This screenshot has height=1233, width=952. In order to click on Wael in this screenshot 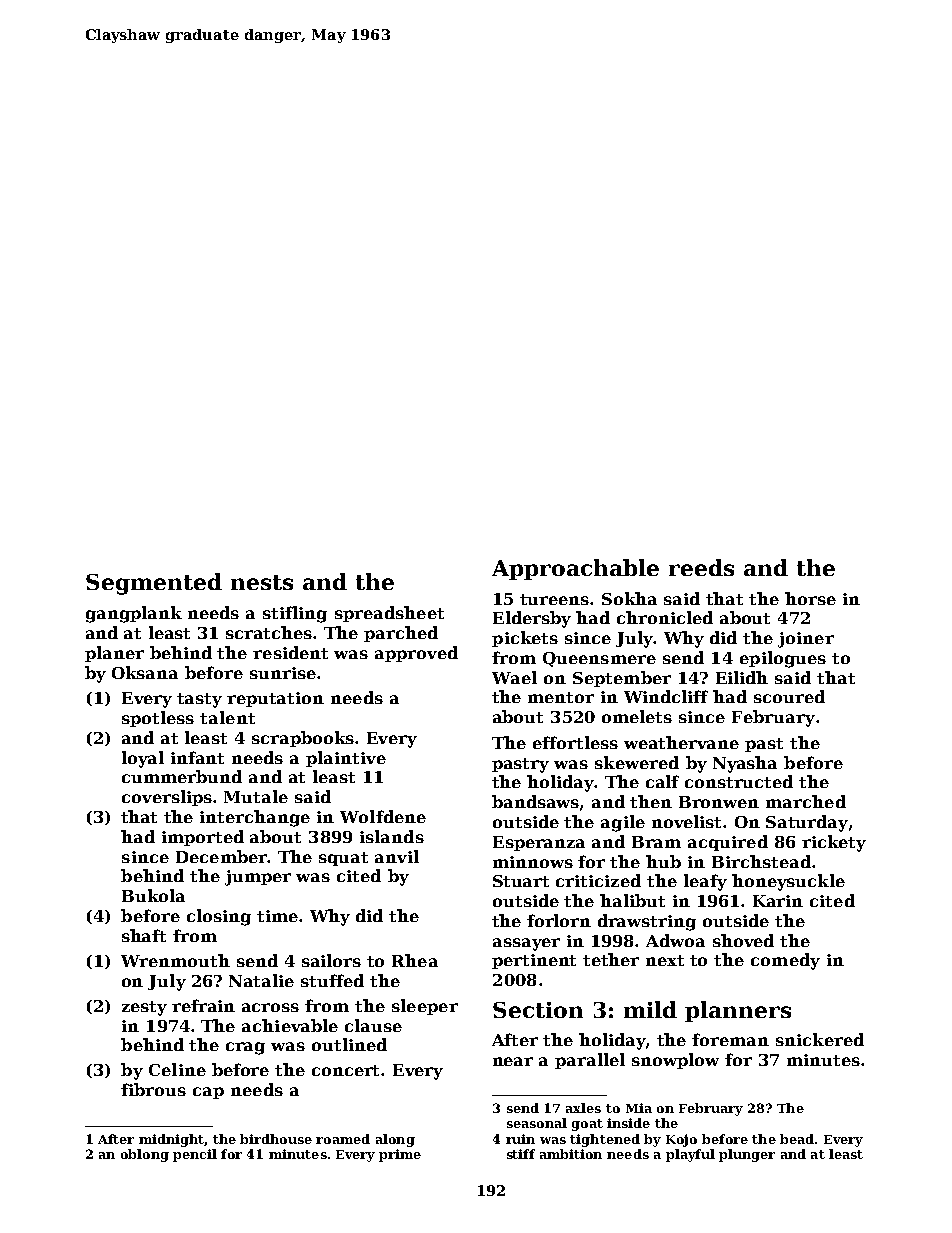, I will do `click(514, 677)`.
